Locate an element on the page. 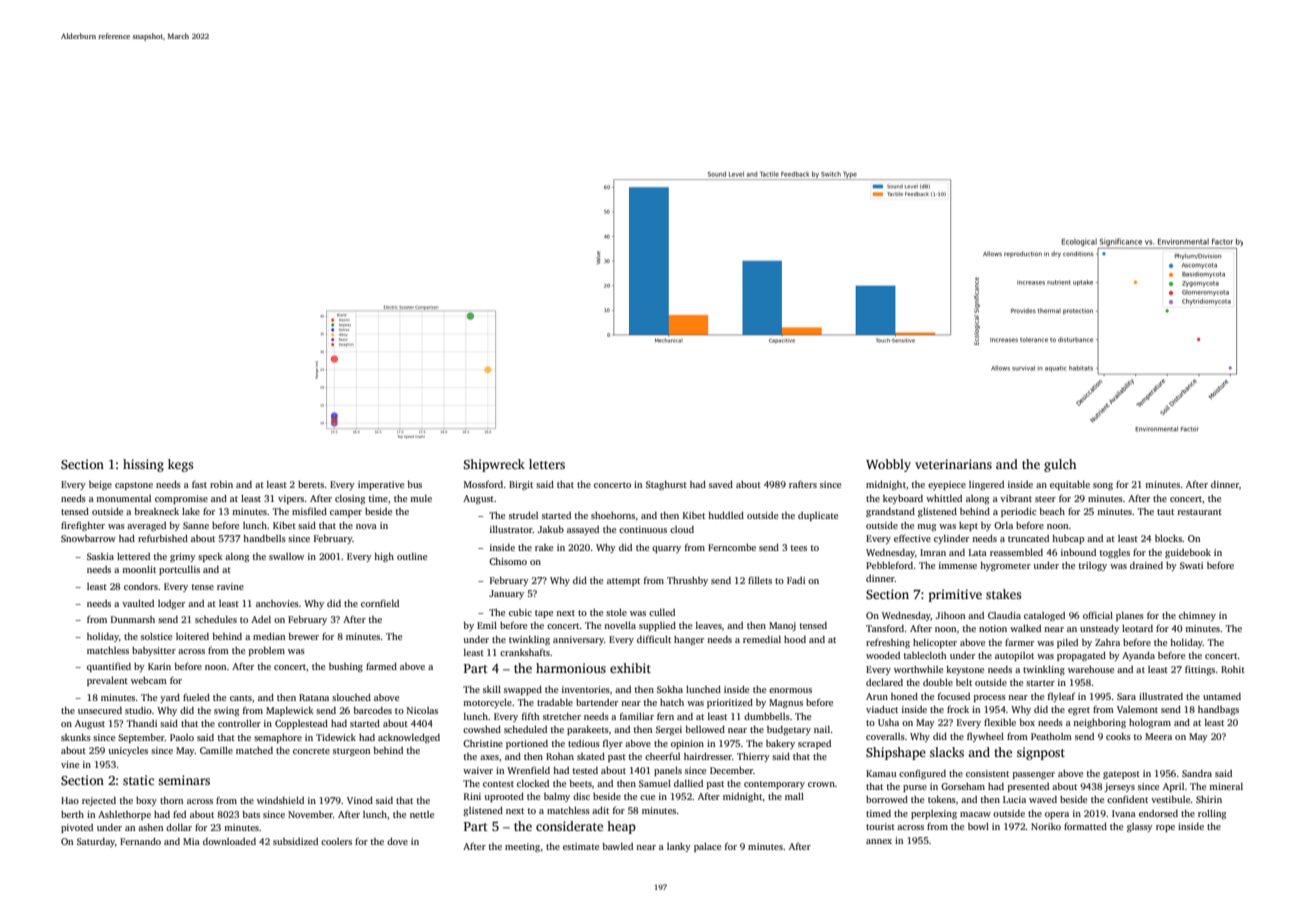  Mia is located at coordinates (191, 841).
